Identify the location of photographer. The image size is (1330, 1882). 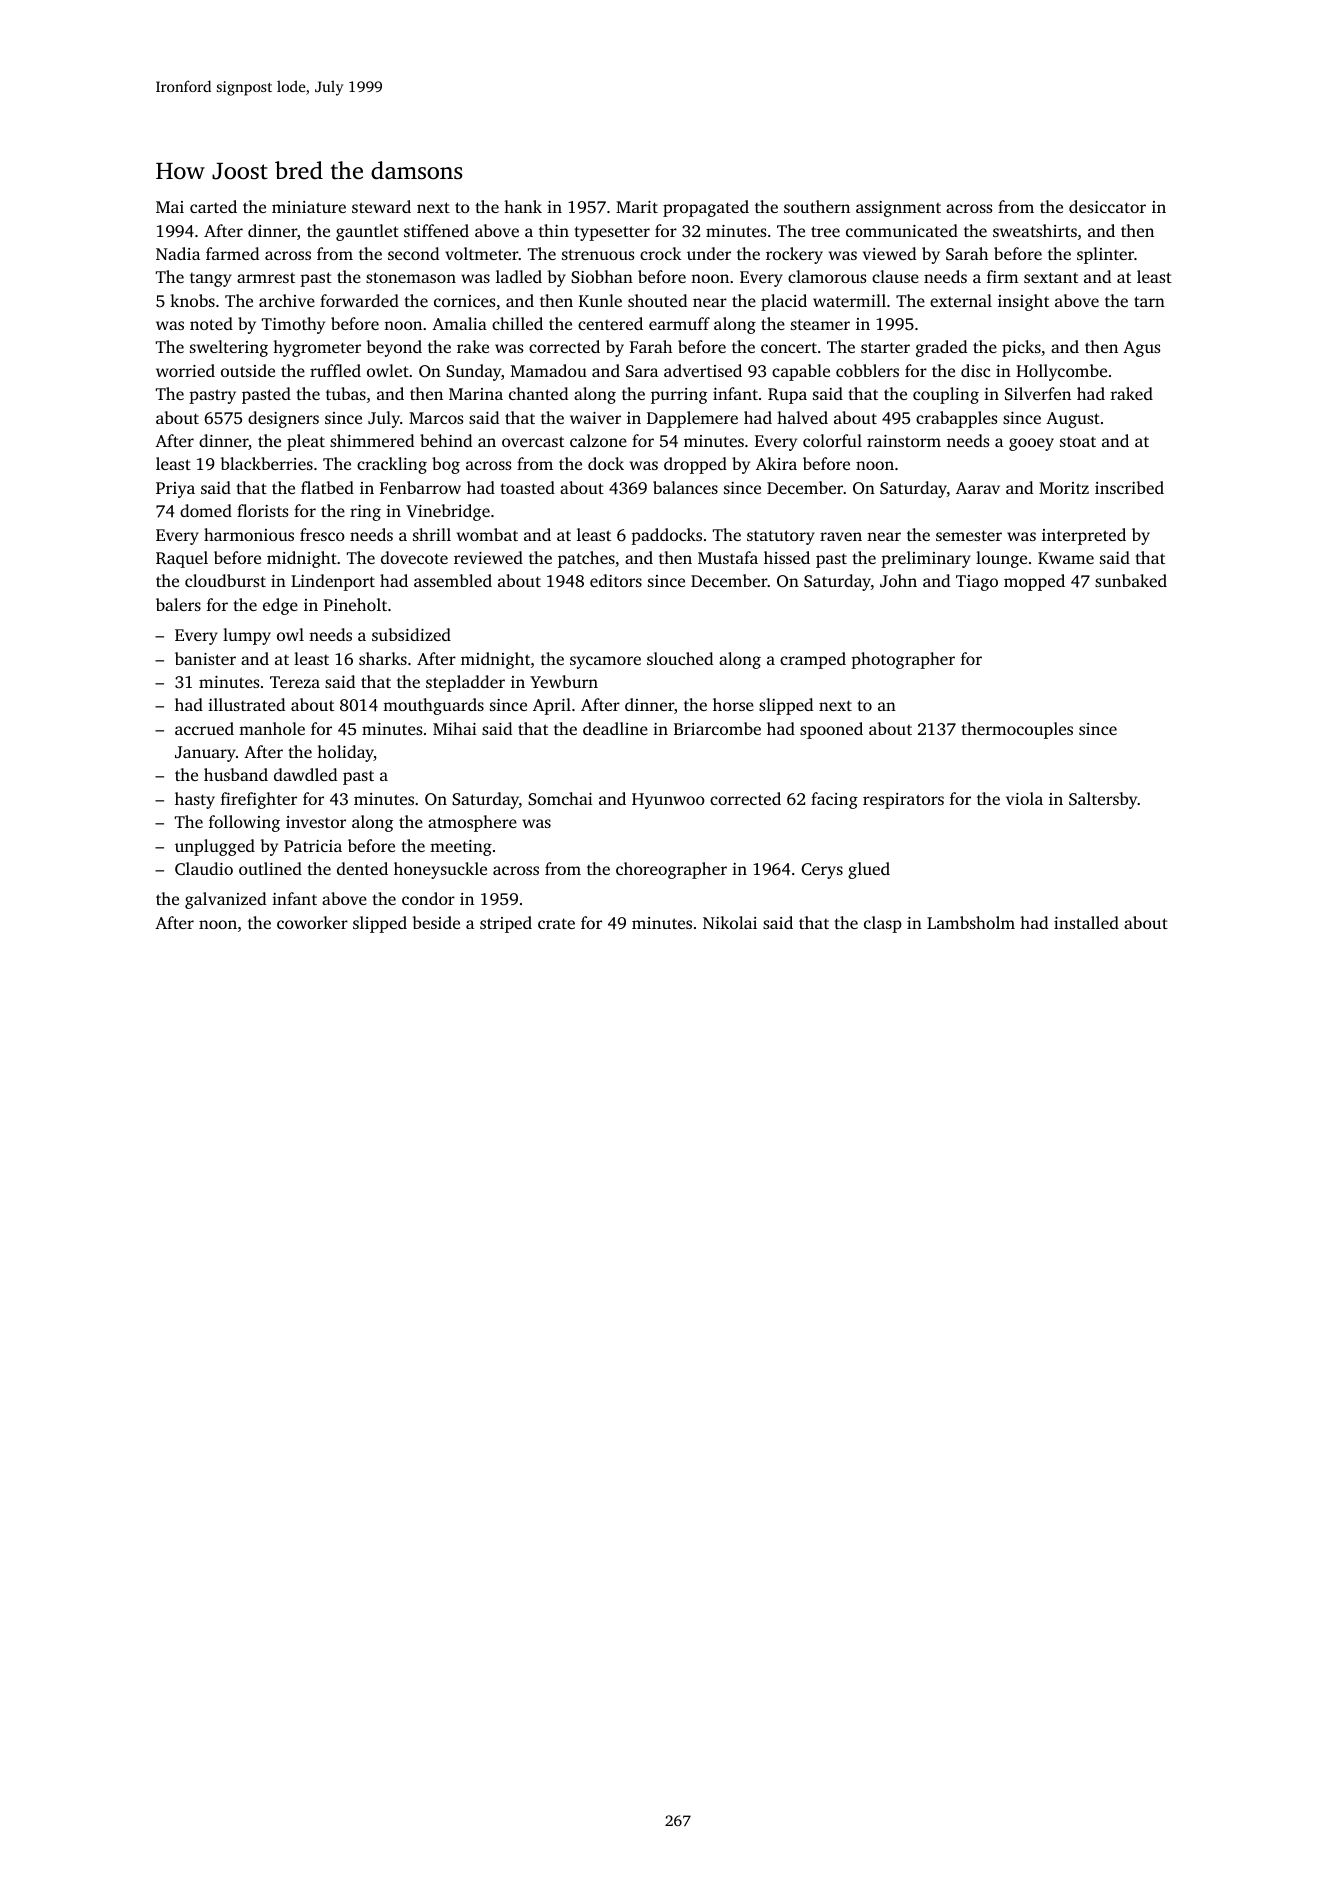
(903, 660).
